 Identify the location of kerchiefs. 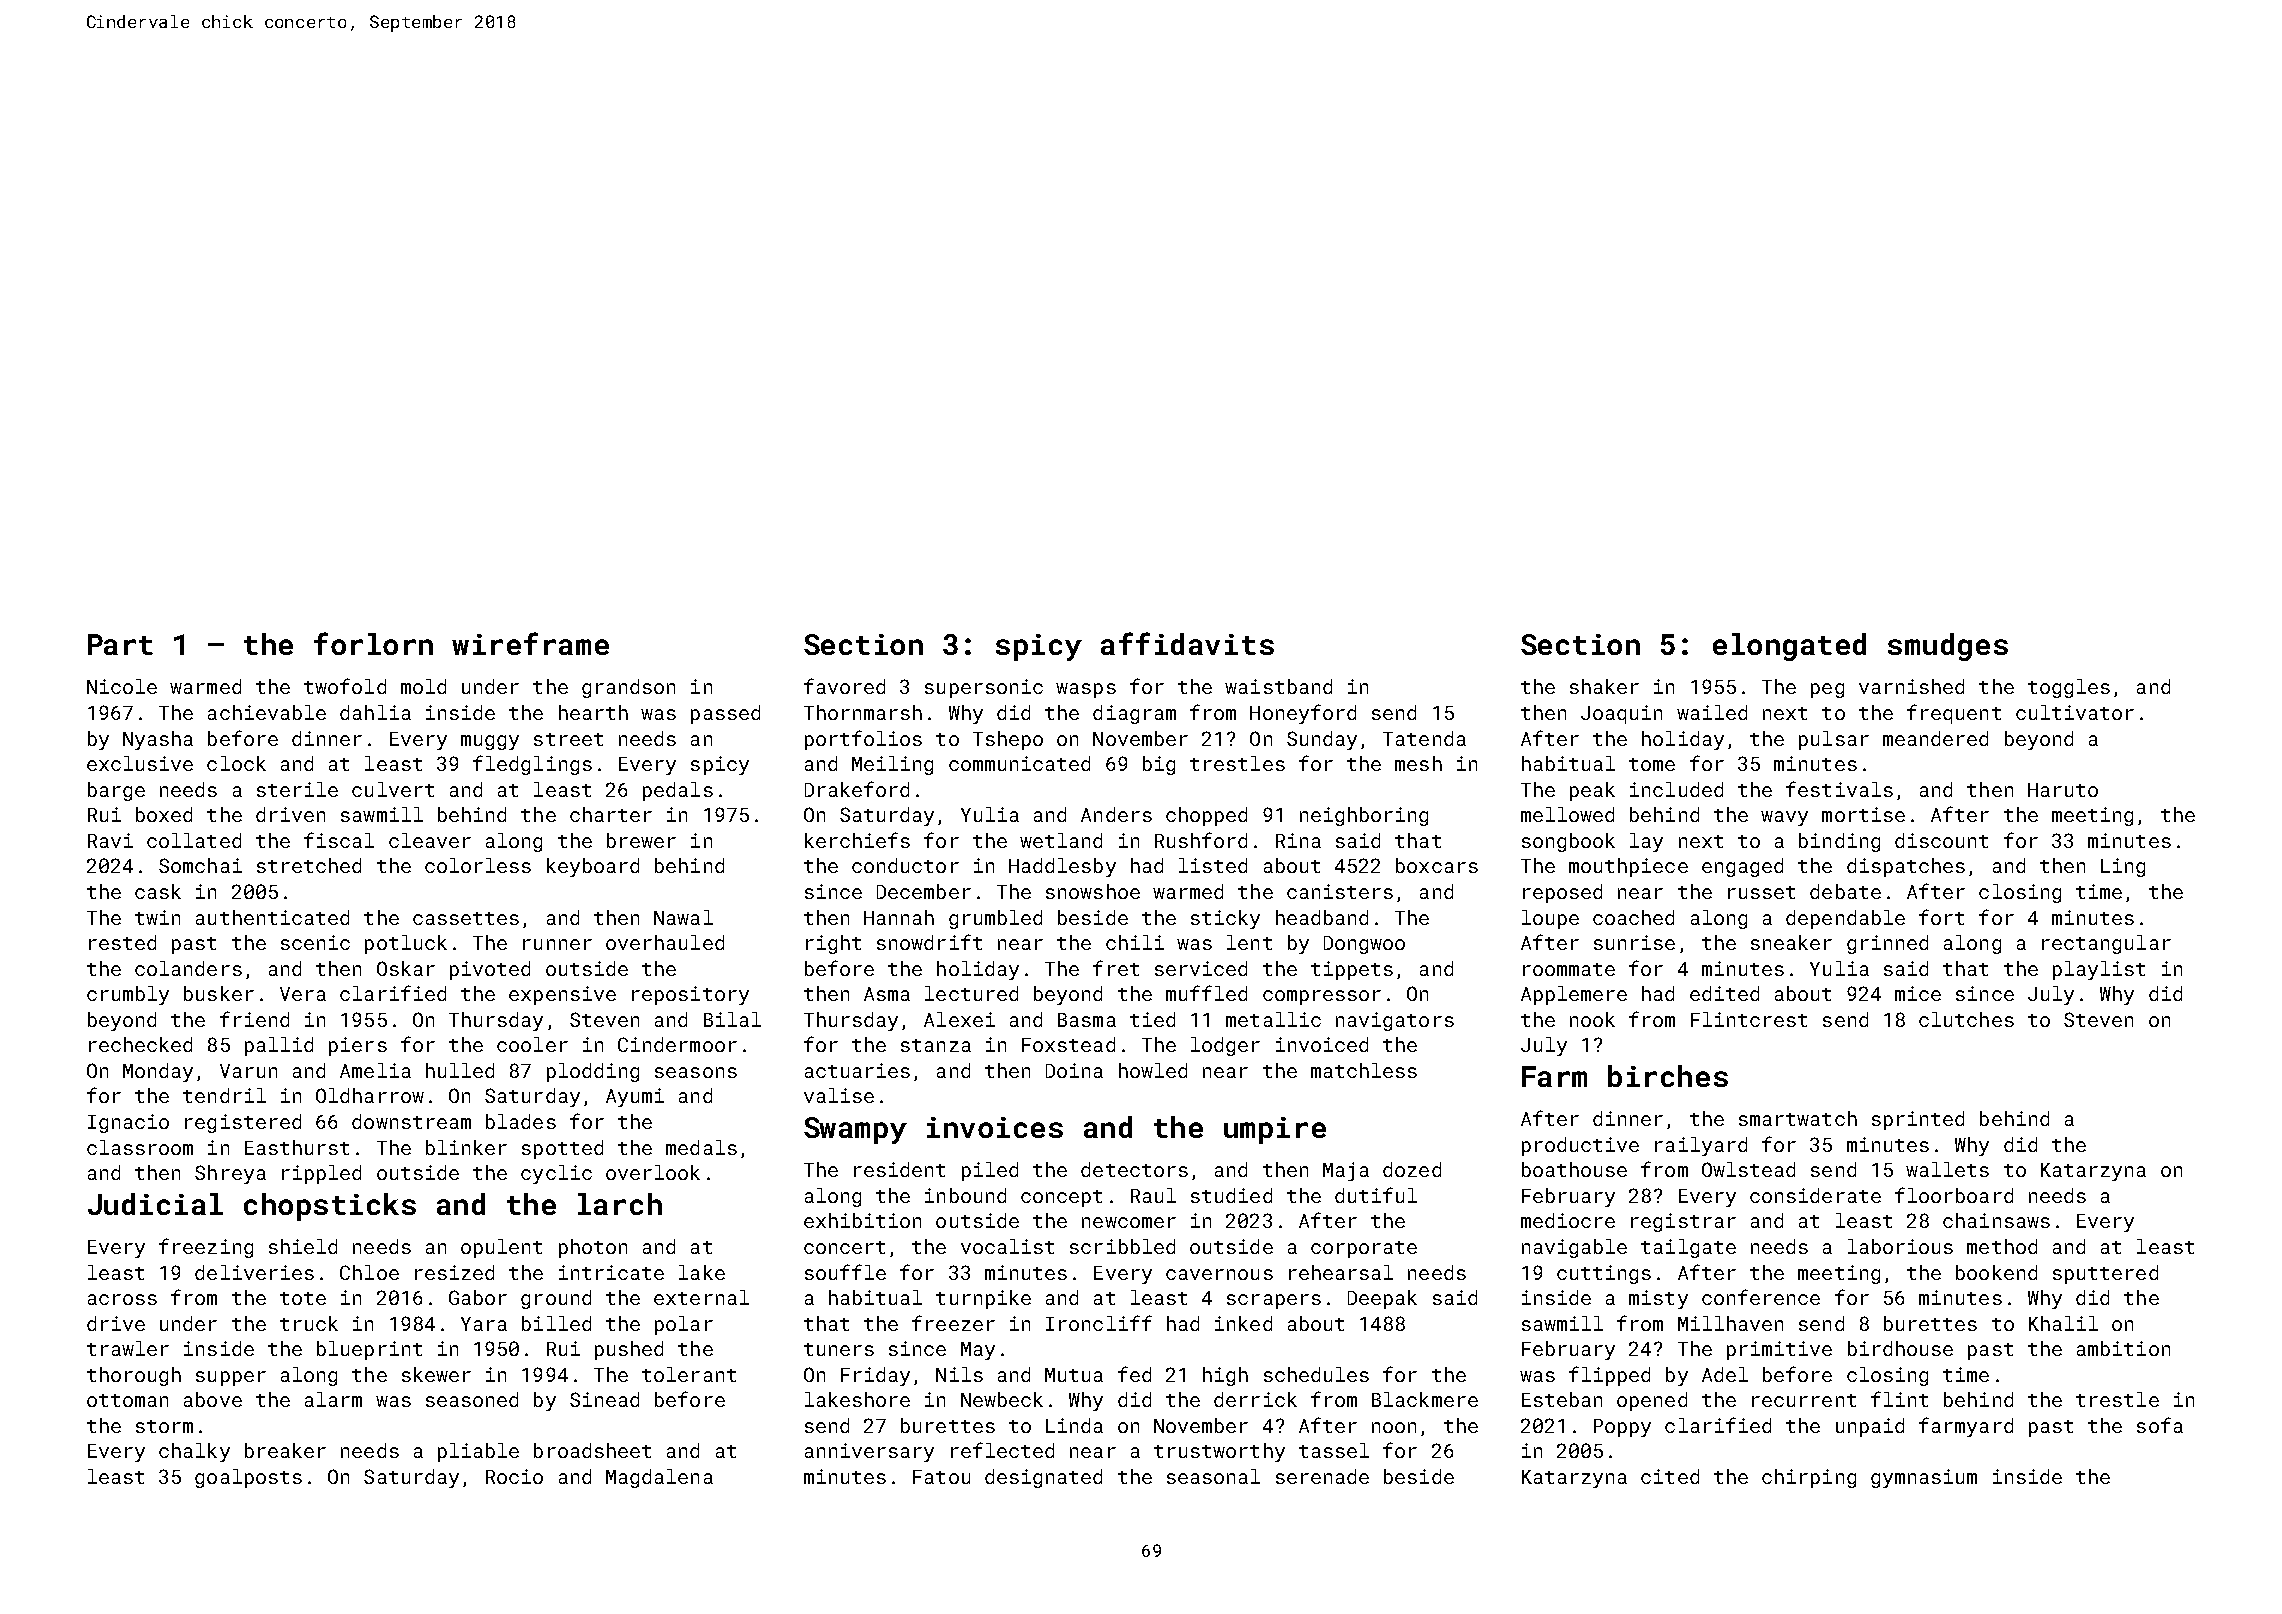
(857, 840).
